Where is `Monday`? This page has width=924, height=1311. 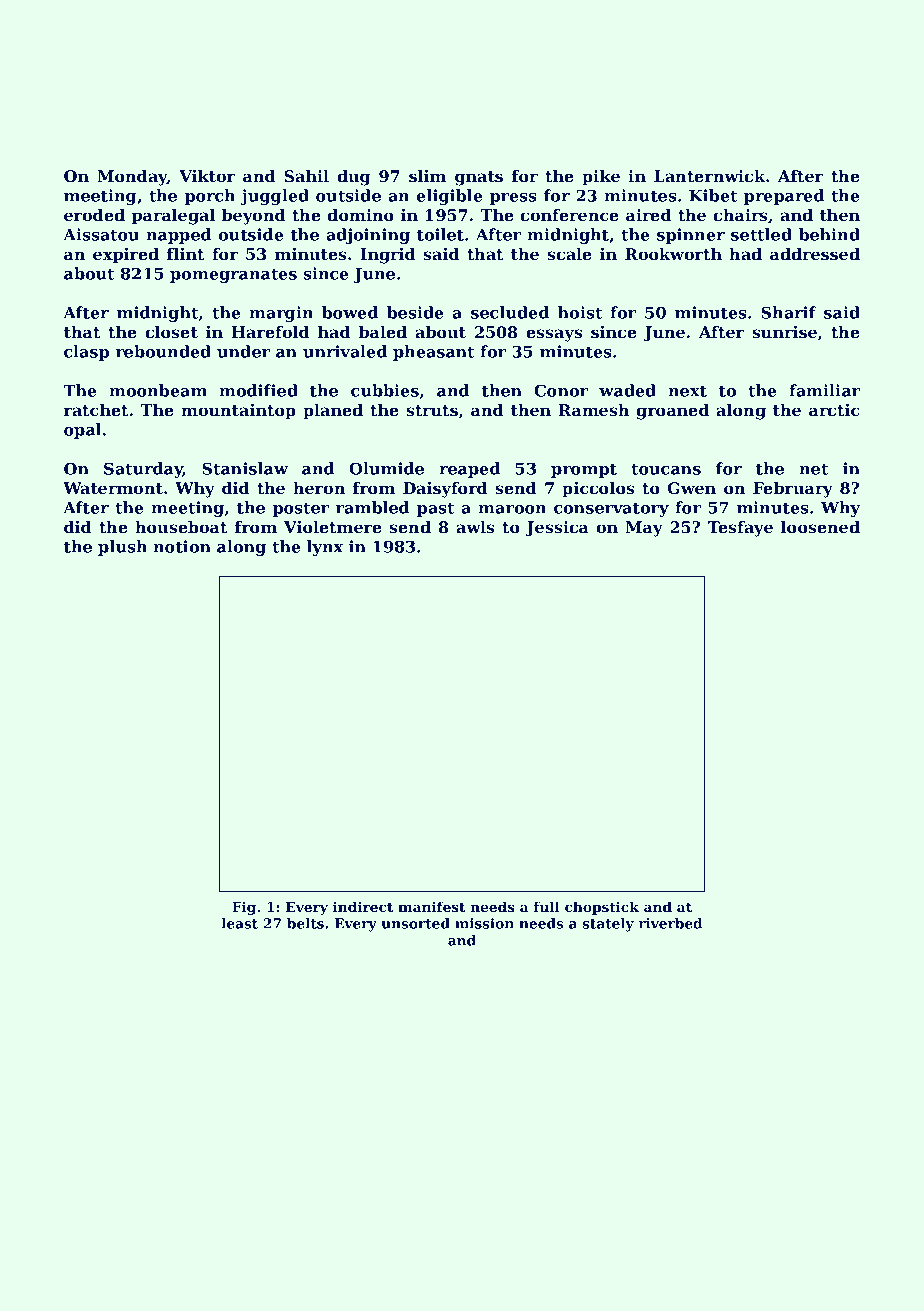
Monday is located at coordinates (132, 178).
